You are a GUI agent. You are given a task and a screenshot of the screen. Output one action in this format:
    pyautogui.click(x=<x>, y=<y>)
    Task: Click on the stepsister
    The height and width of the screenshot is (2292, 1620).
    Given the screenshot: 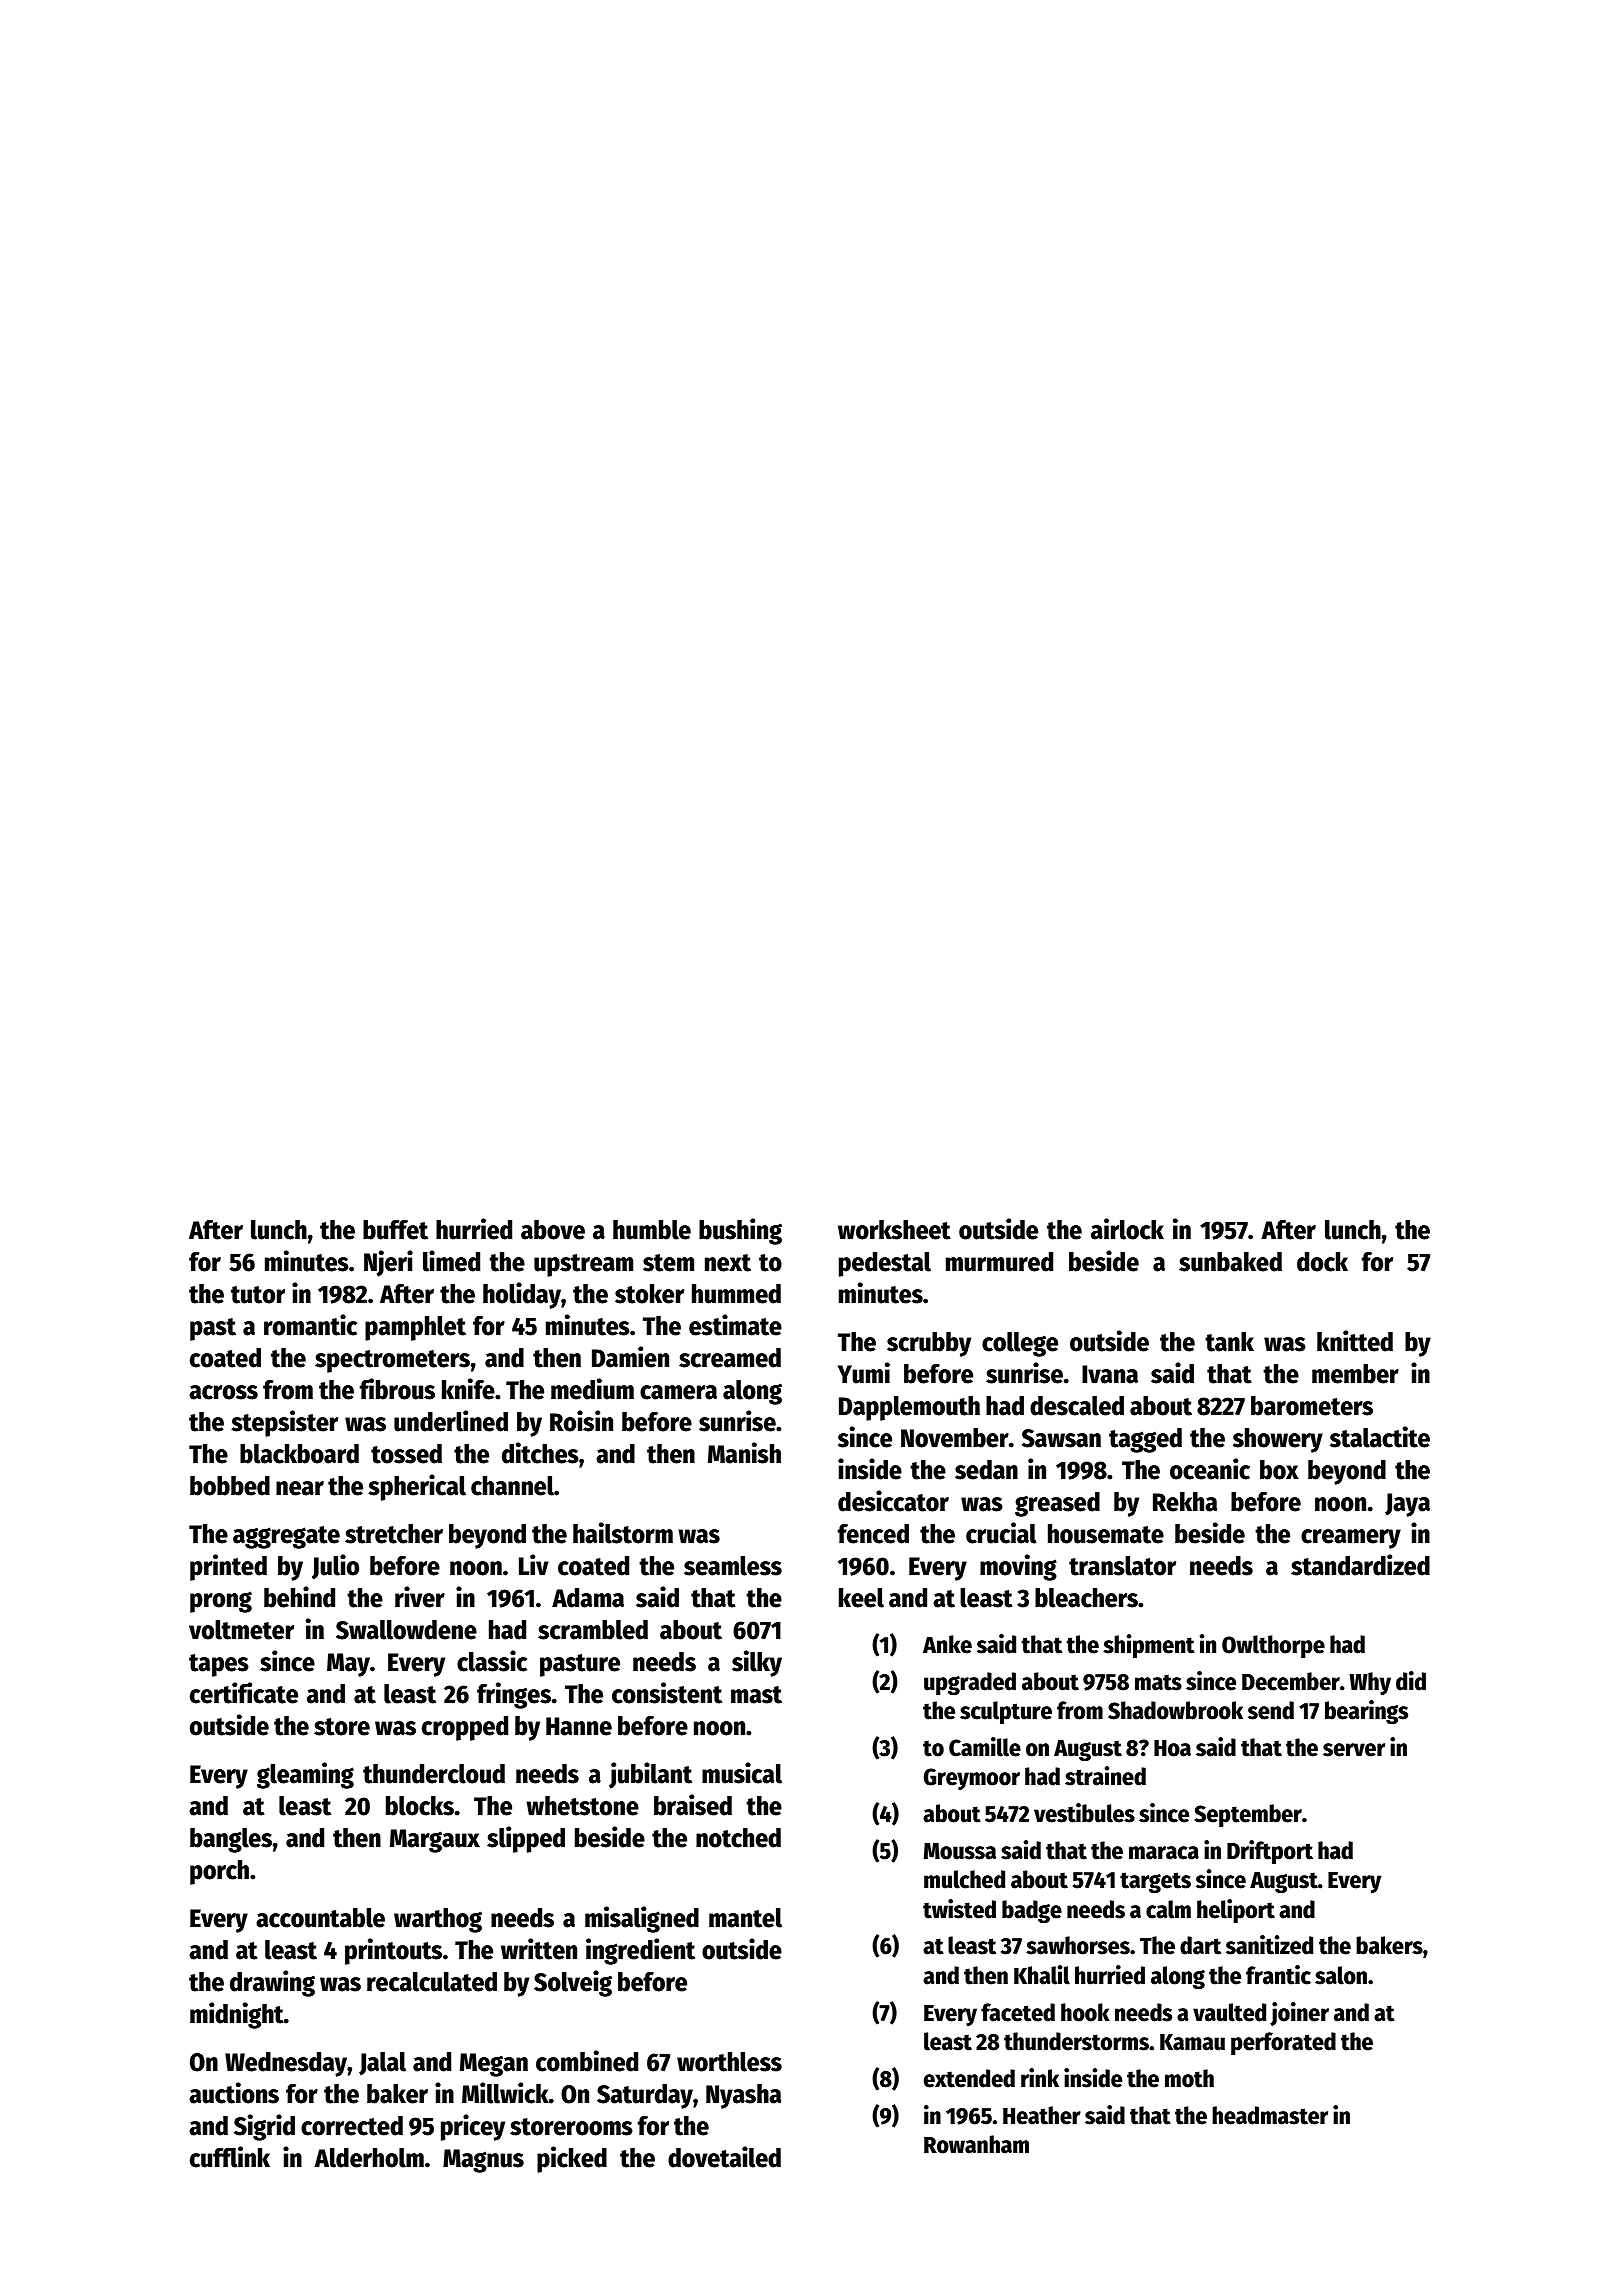 What is the action you would take?
    pyautogui.click(x=284, y=1423)
